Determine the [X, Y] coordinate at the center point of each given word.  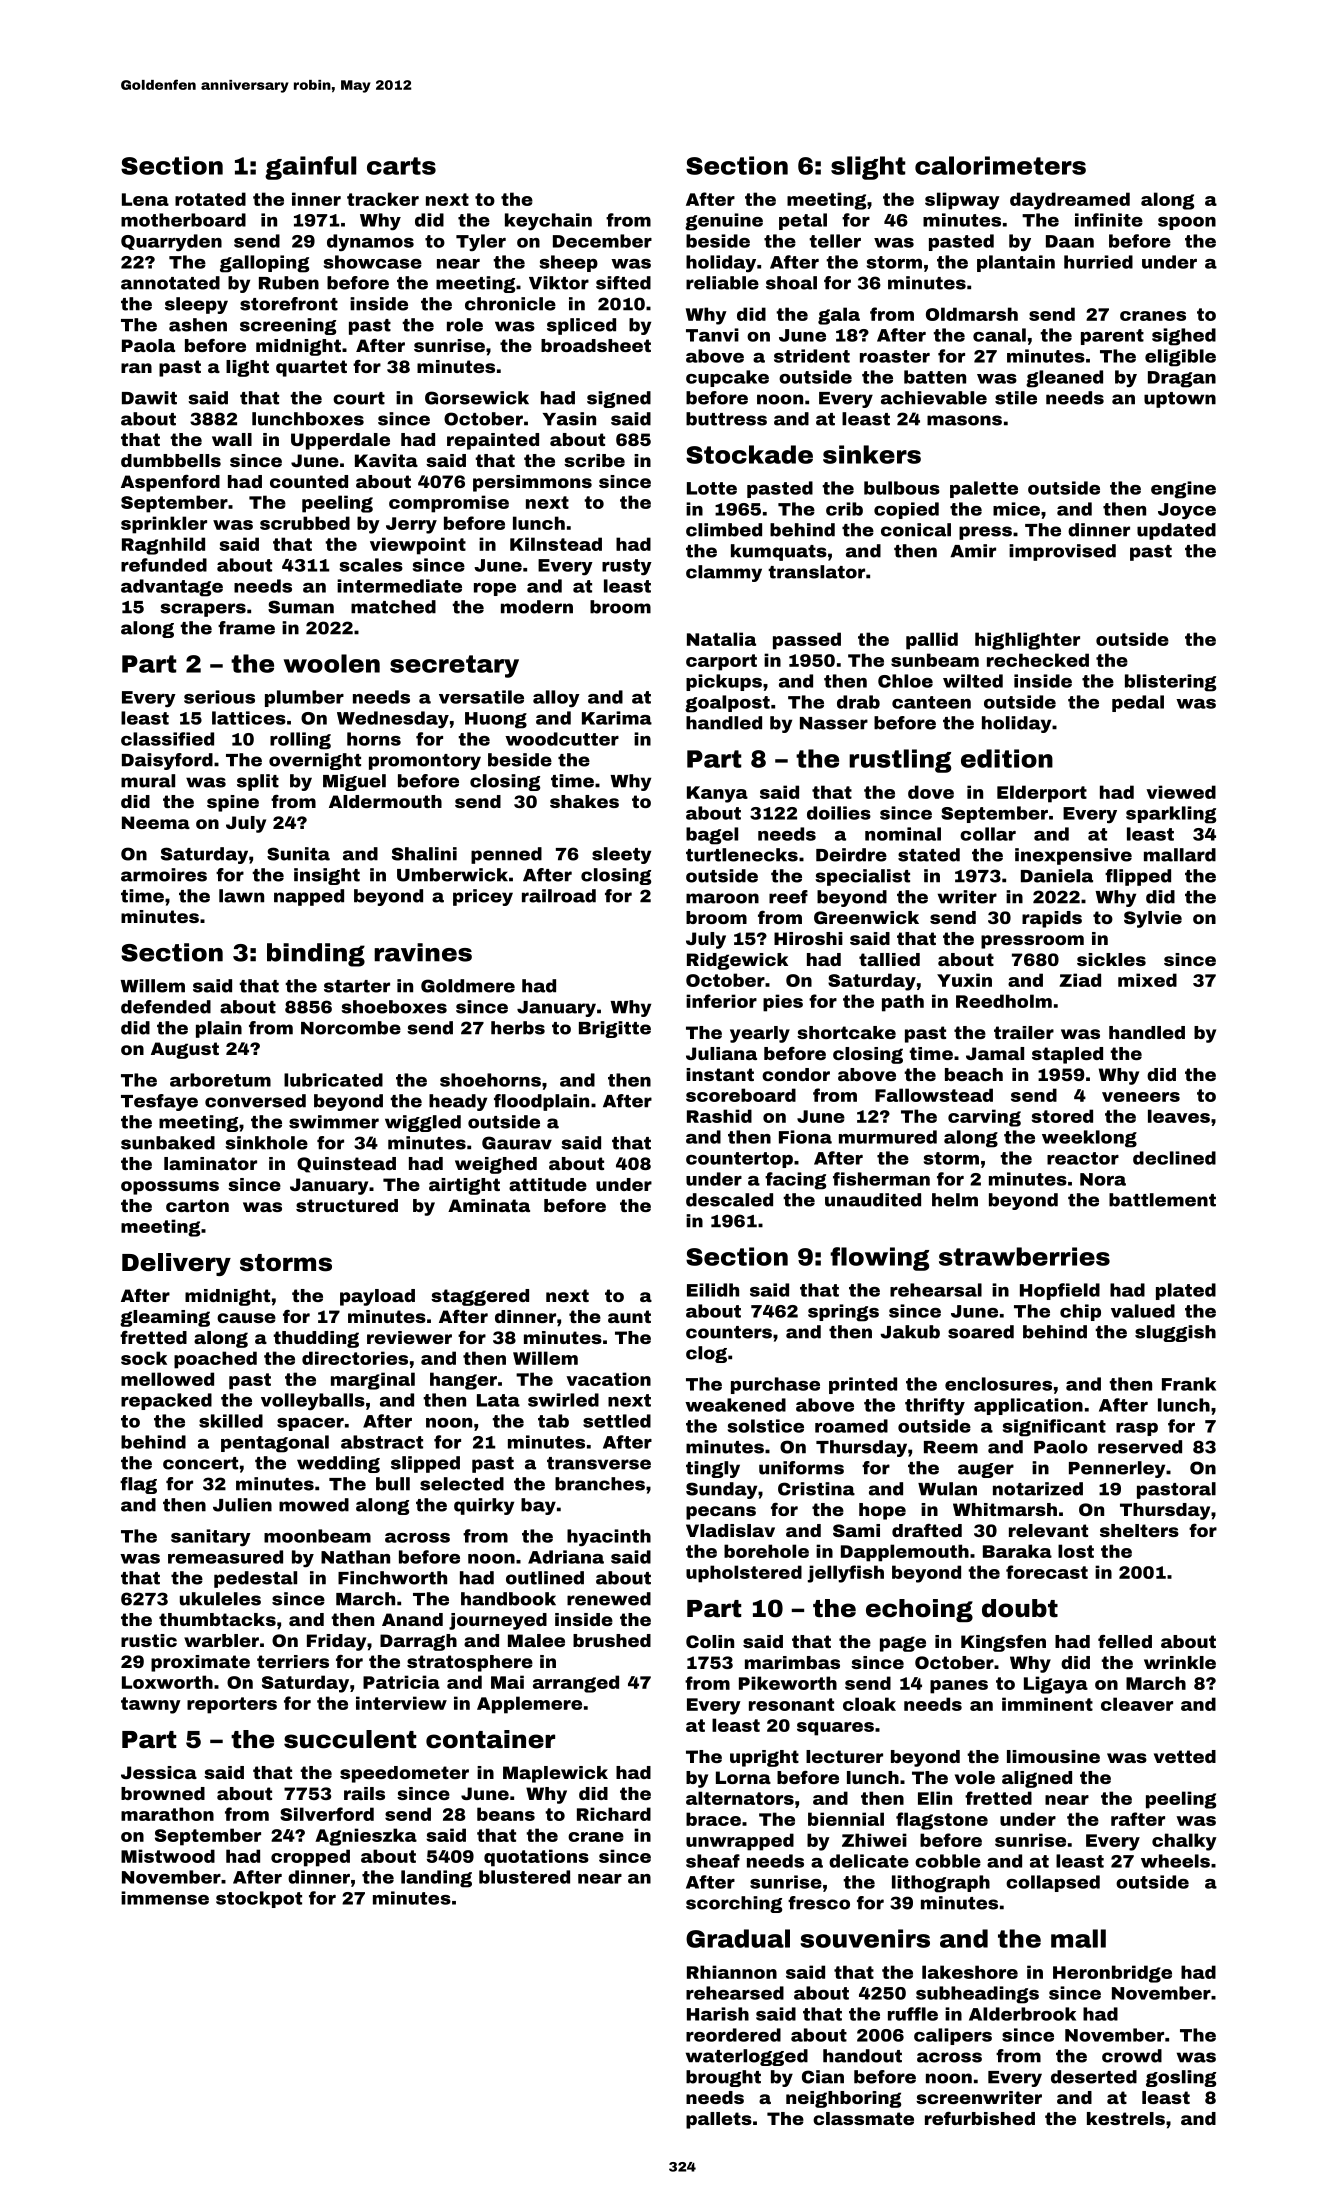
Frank [1189, 1384]
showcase [373, 262]
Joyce [1187, 511]
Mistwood [168, 1856]
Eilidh [713, 1290]
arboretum [220, 1080]
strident [812, 356]
